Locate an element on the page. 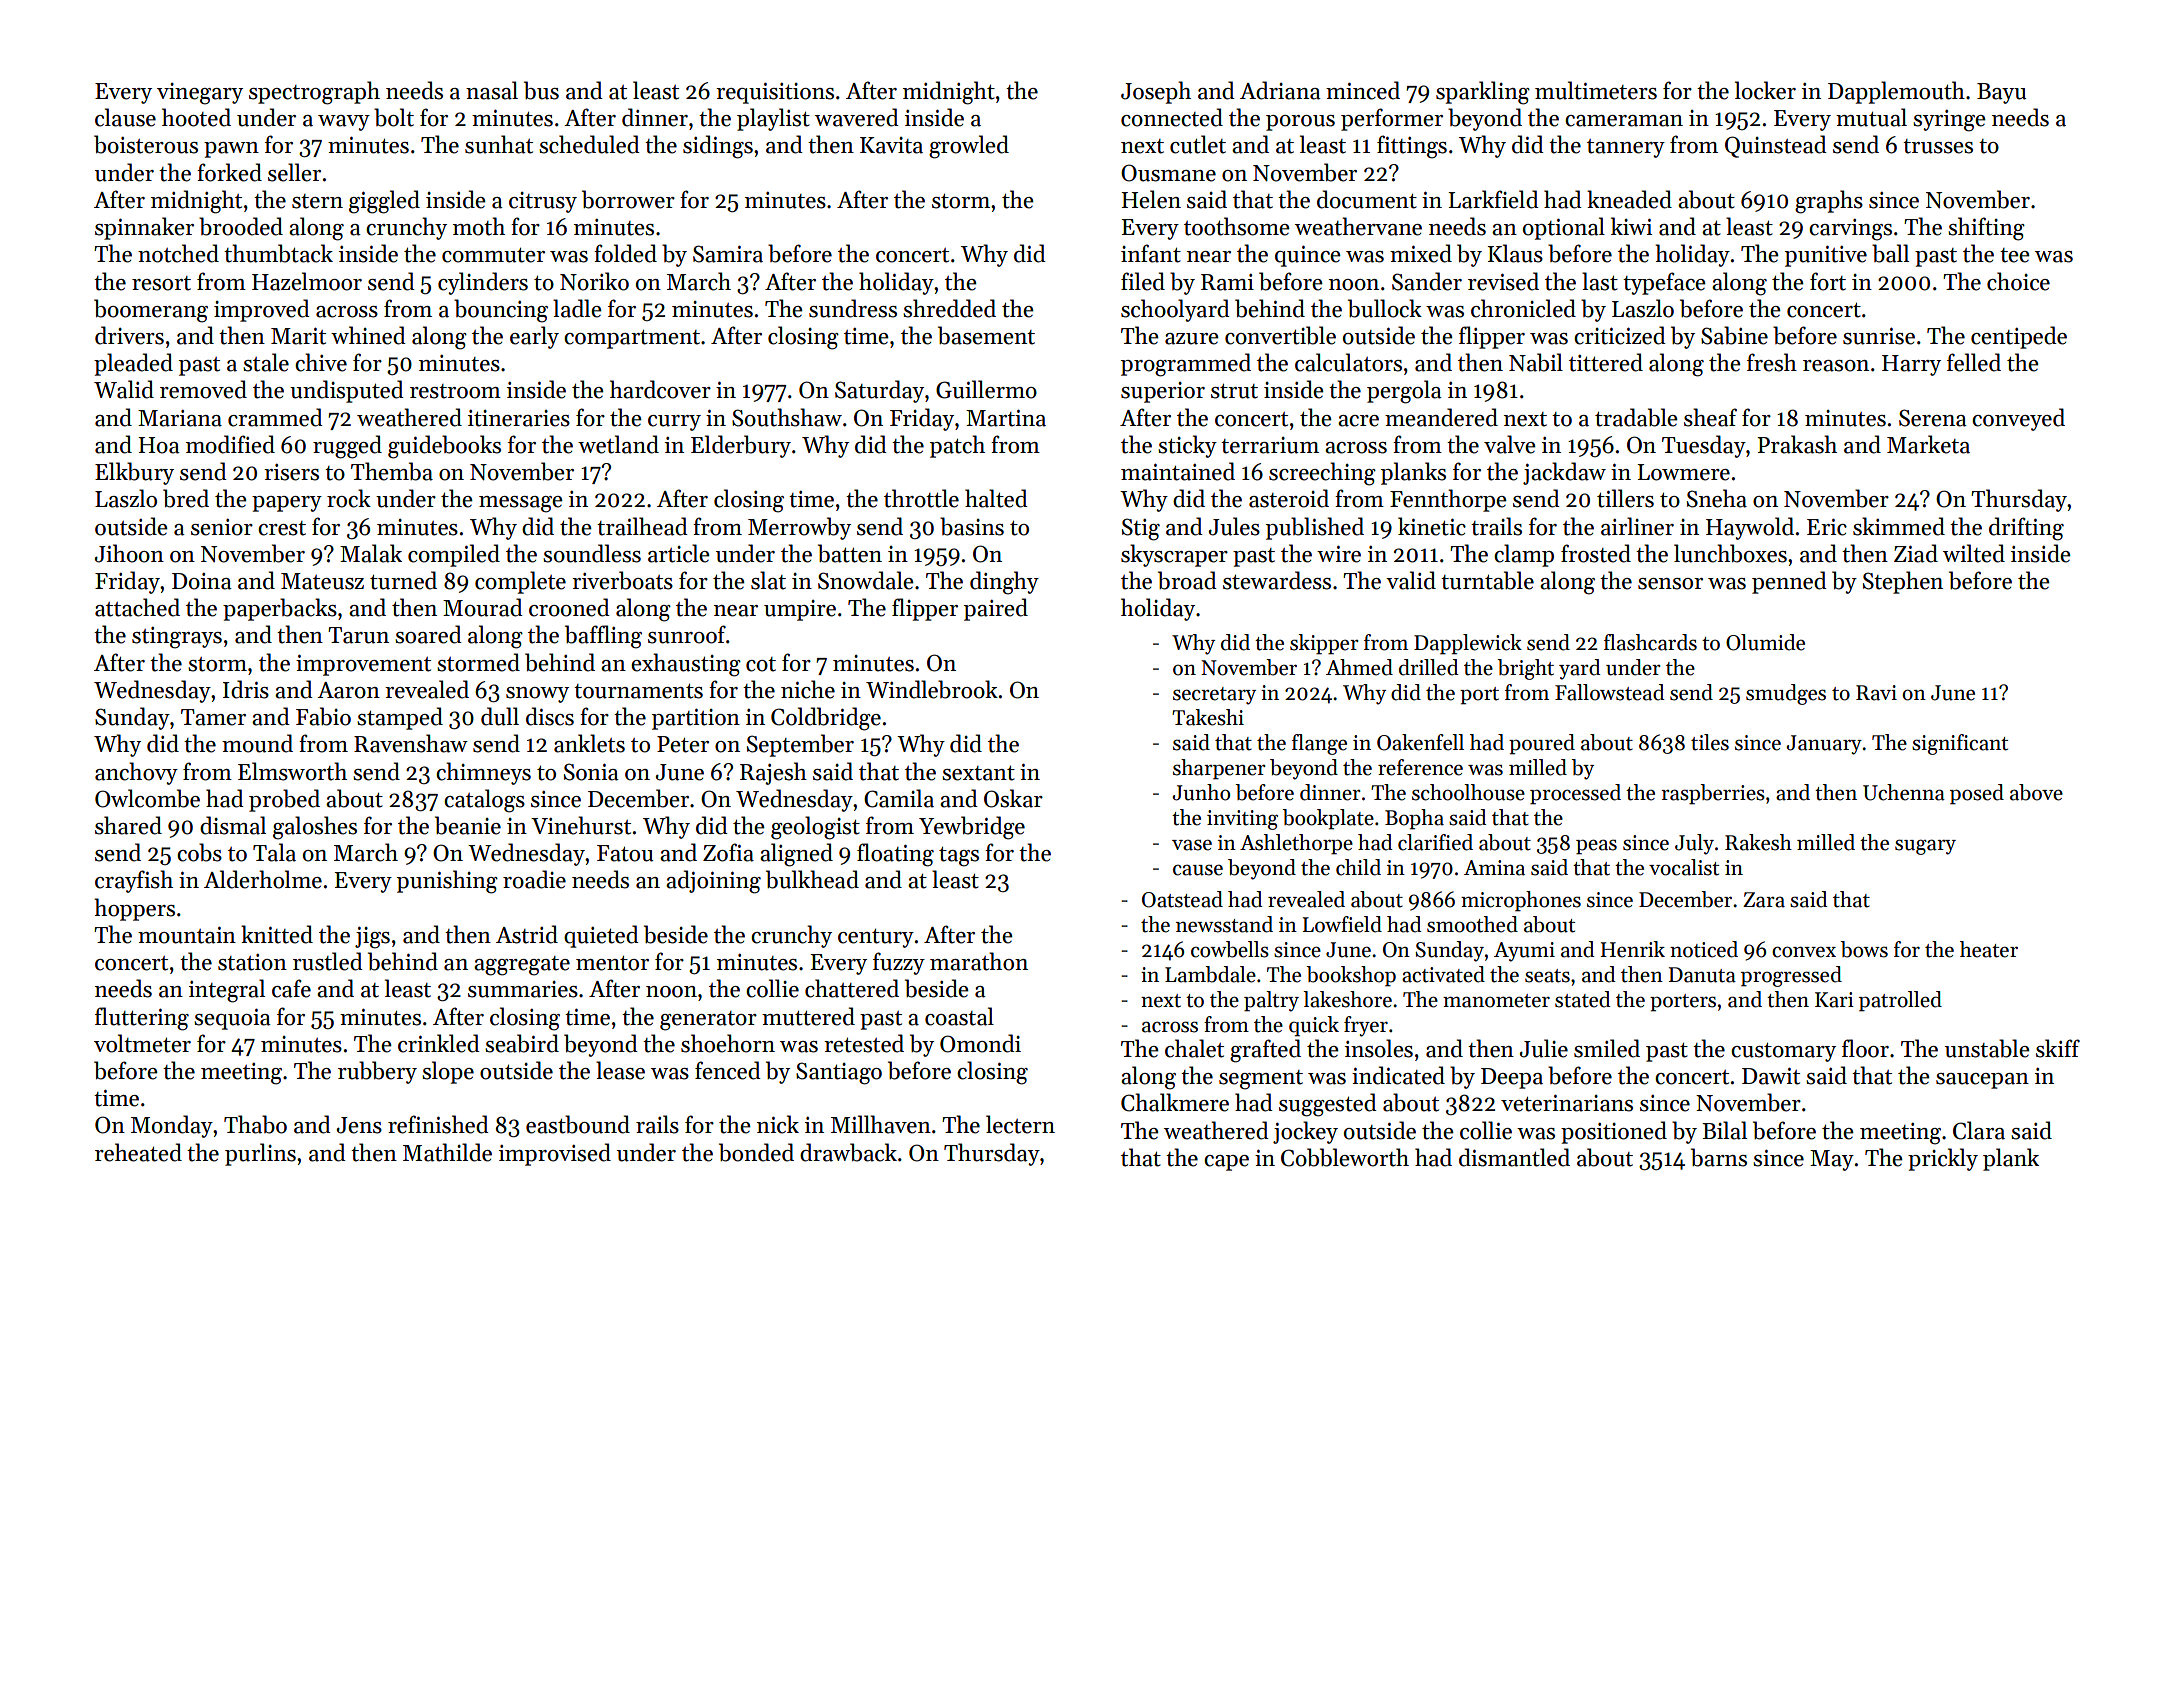  drifting is located at coordinates (2026, 529).
